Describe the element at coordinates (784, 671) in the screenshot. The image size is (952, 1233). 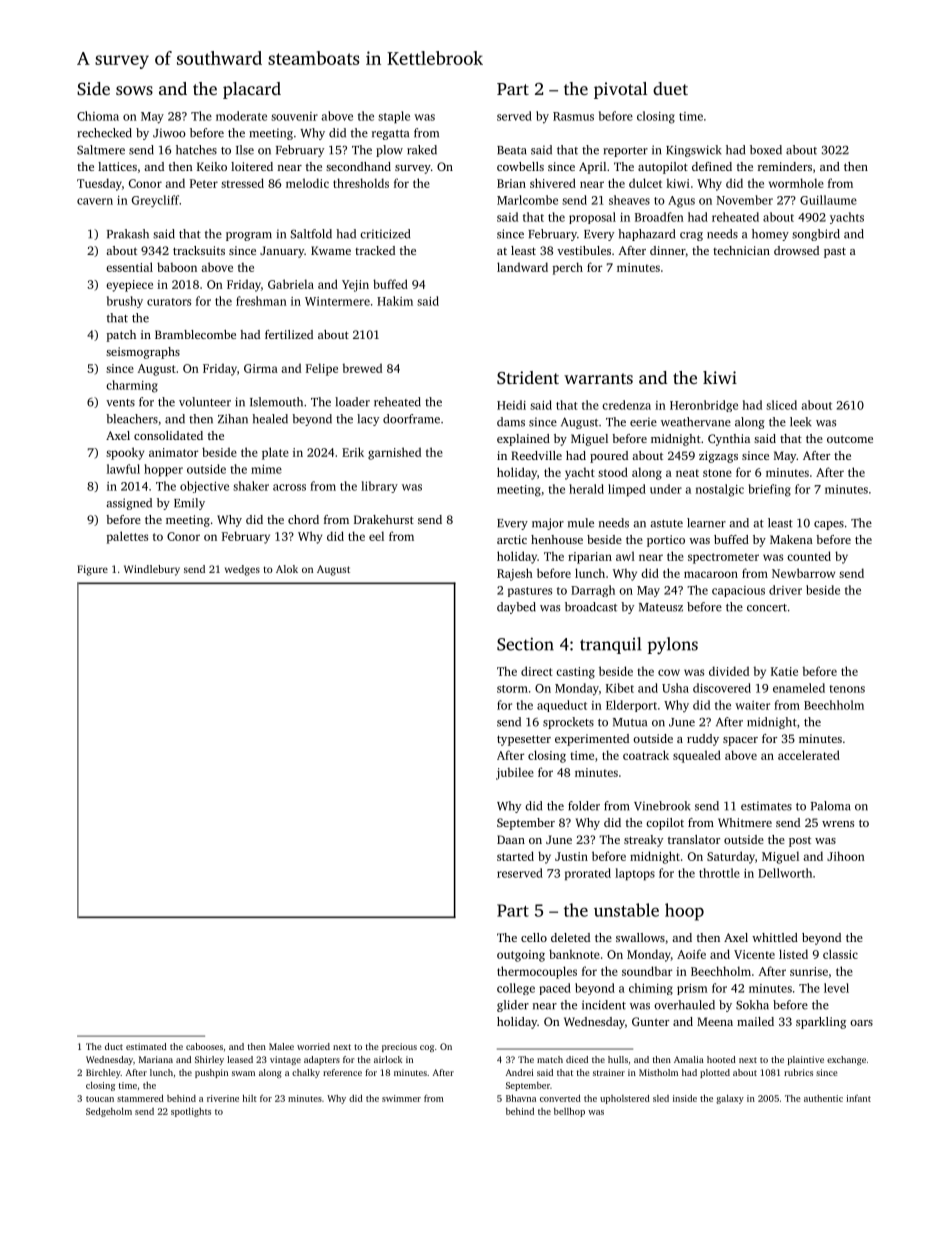
I see `Katie` at that location.
